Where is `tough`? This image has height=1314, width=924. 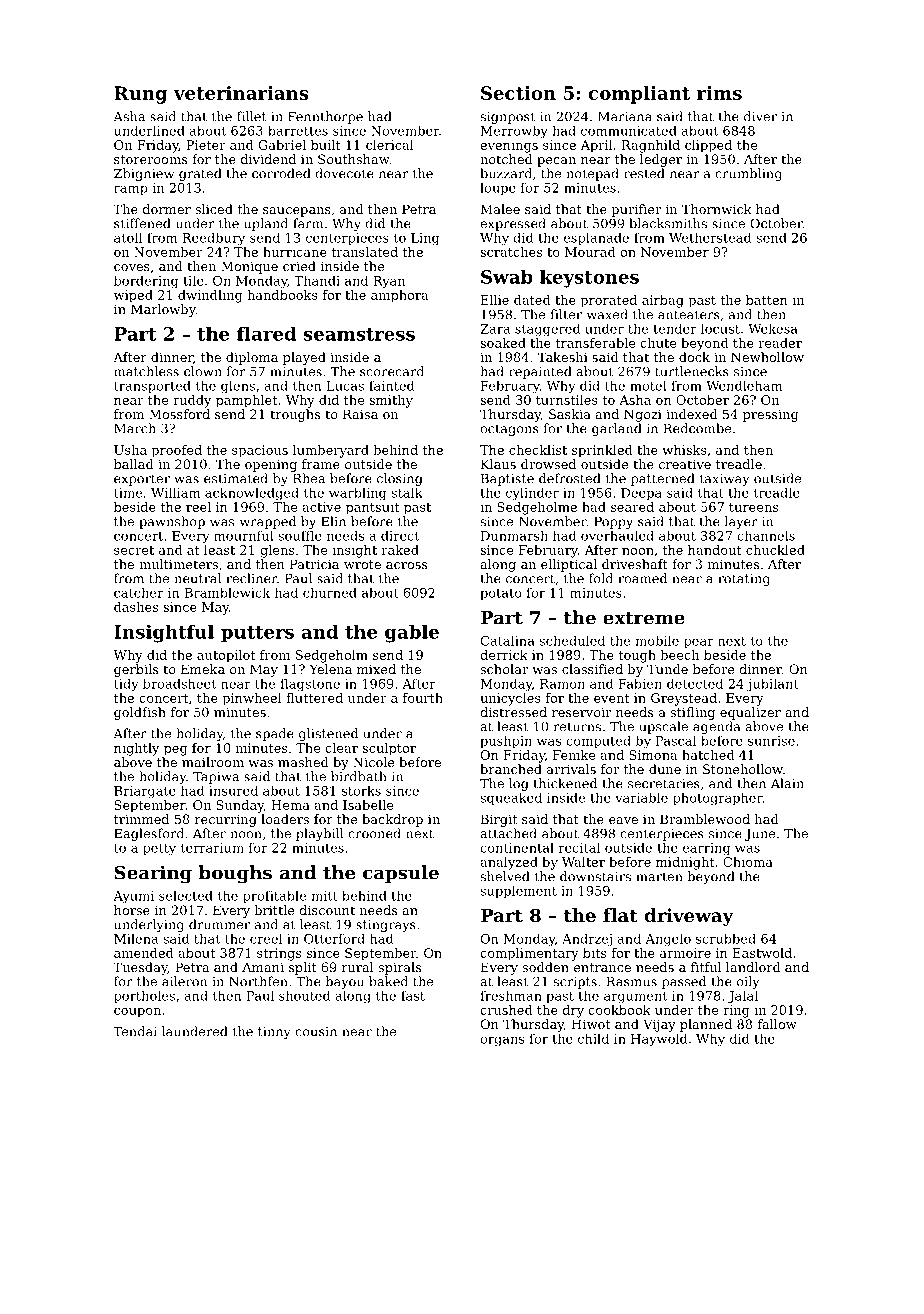 tough is located at coordinates (637, 656).
